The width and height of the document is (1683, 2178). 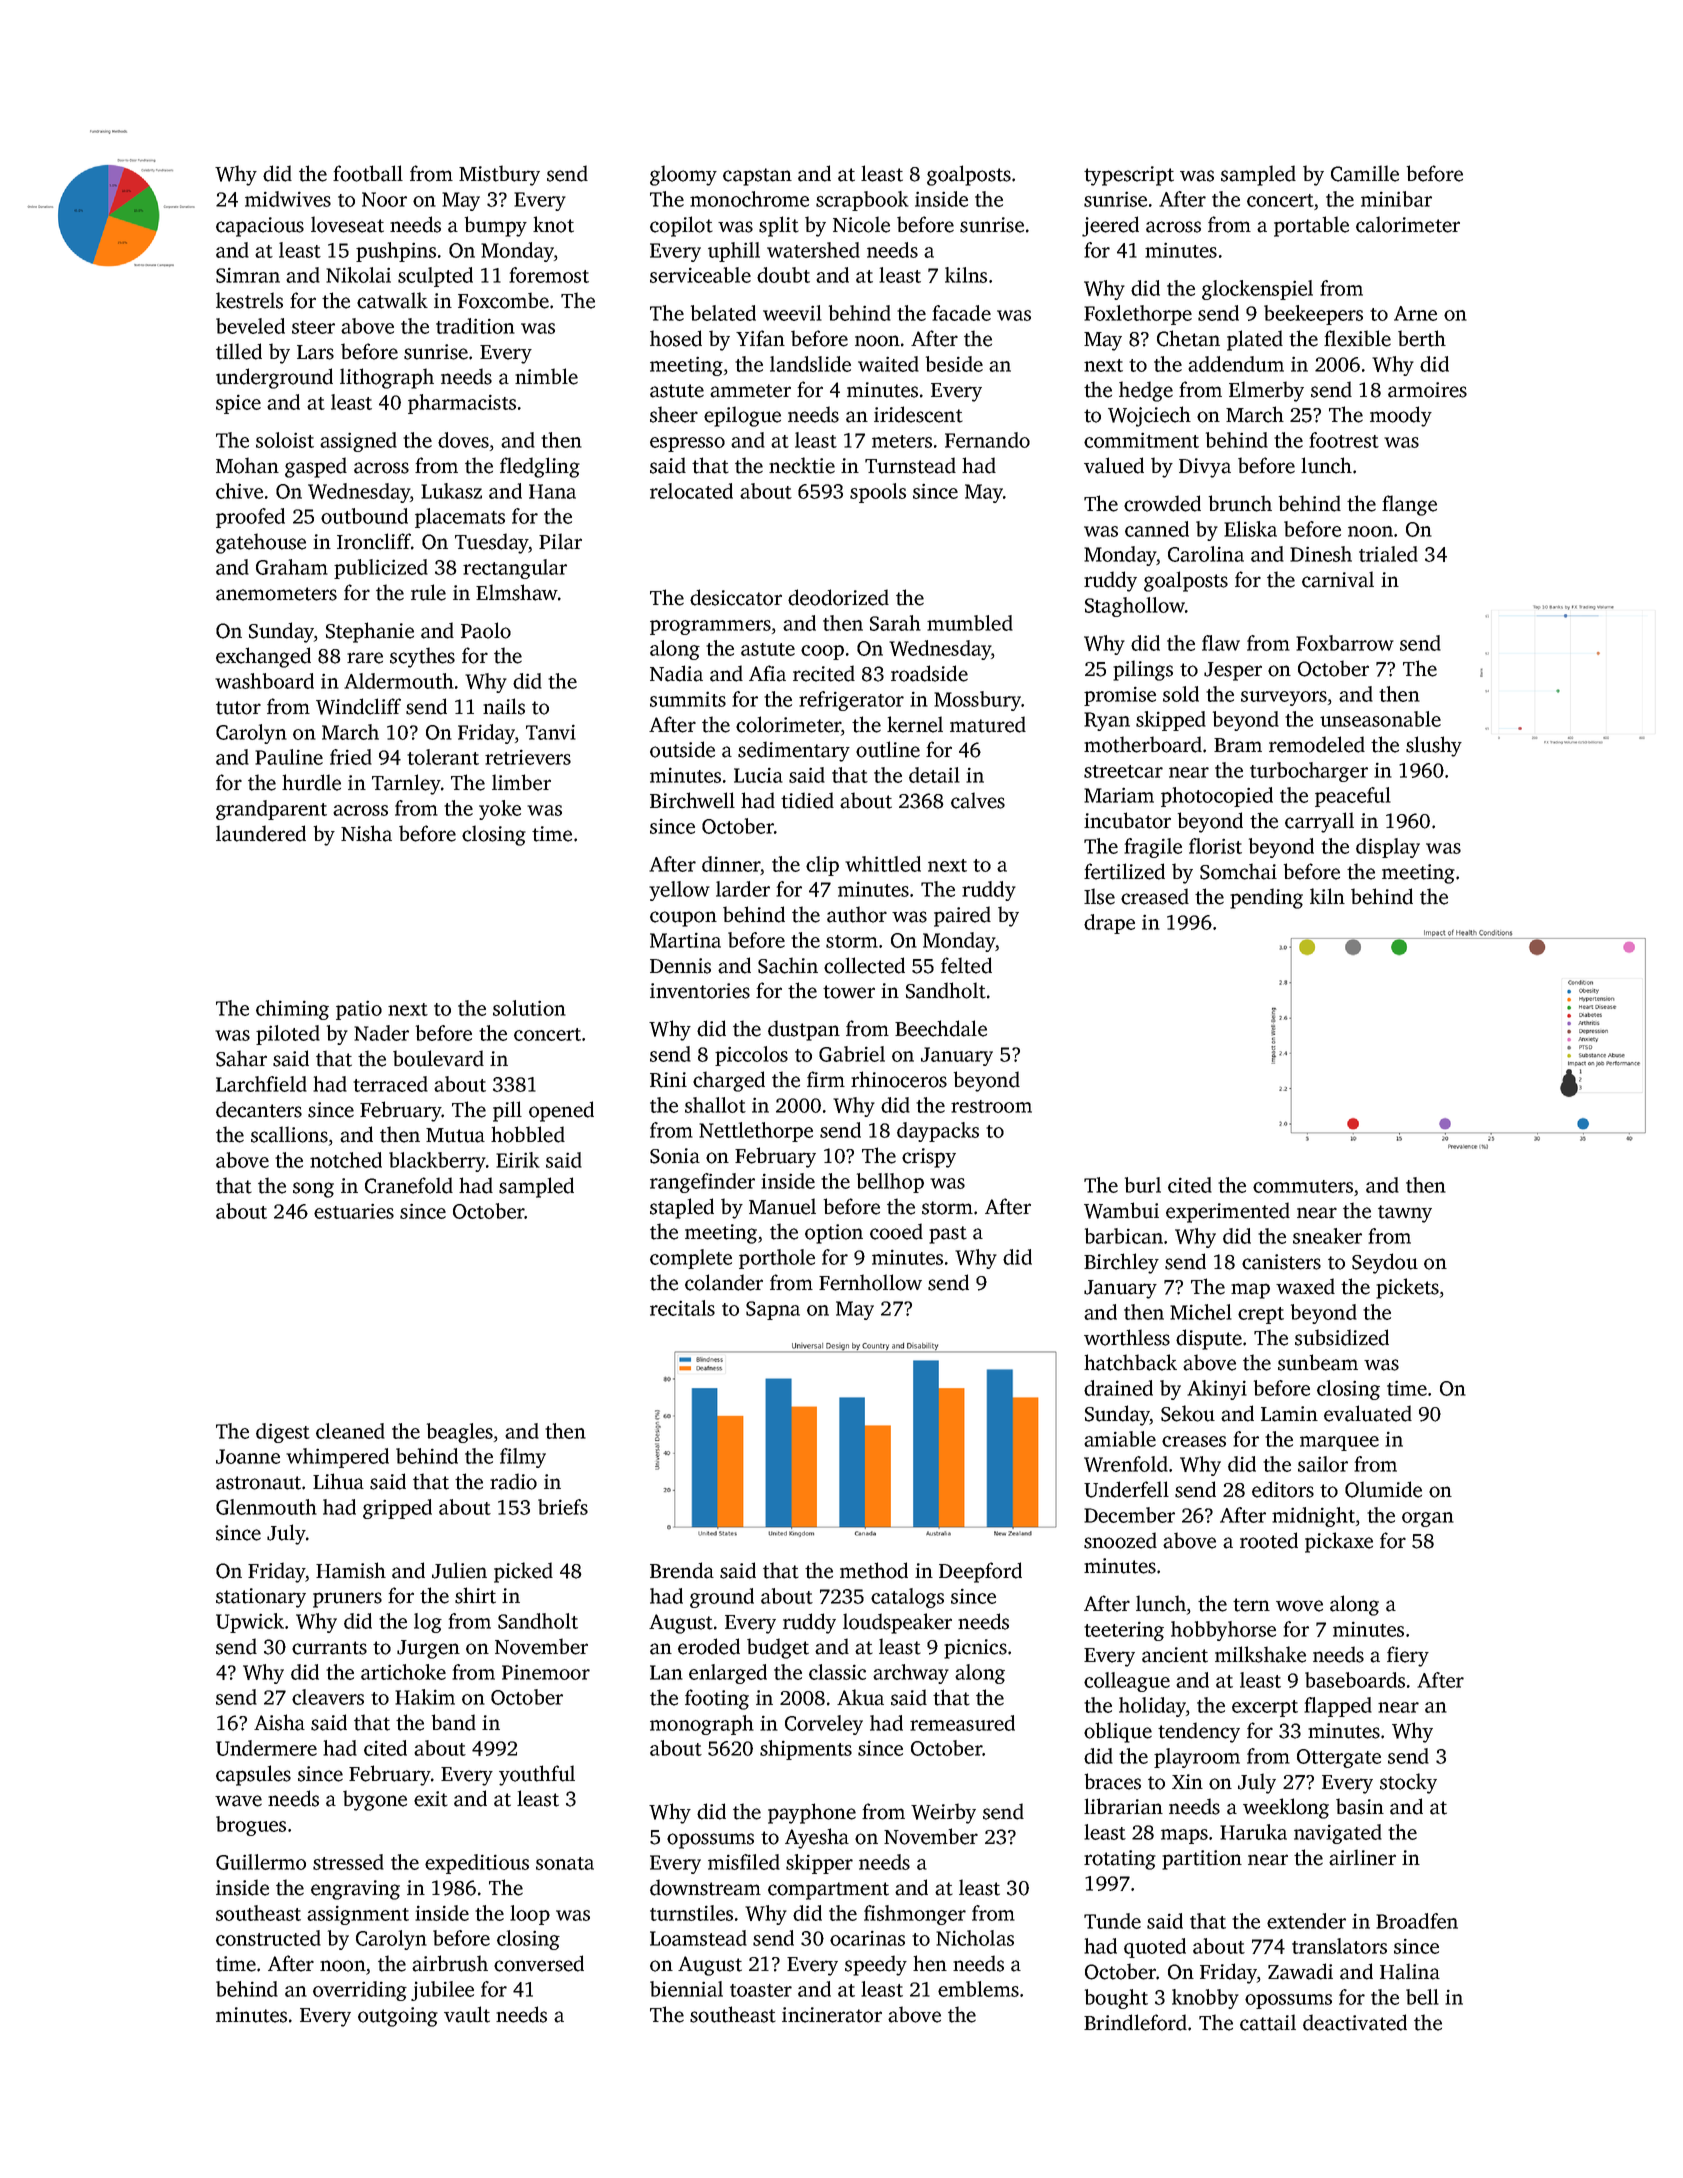 I want to click on soloist, so click(x=285, y=440).
